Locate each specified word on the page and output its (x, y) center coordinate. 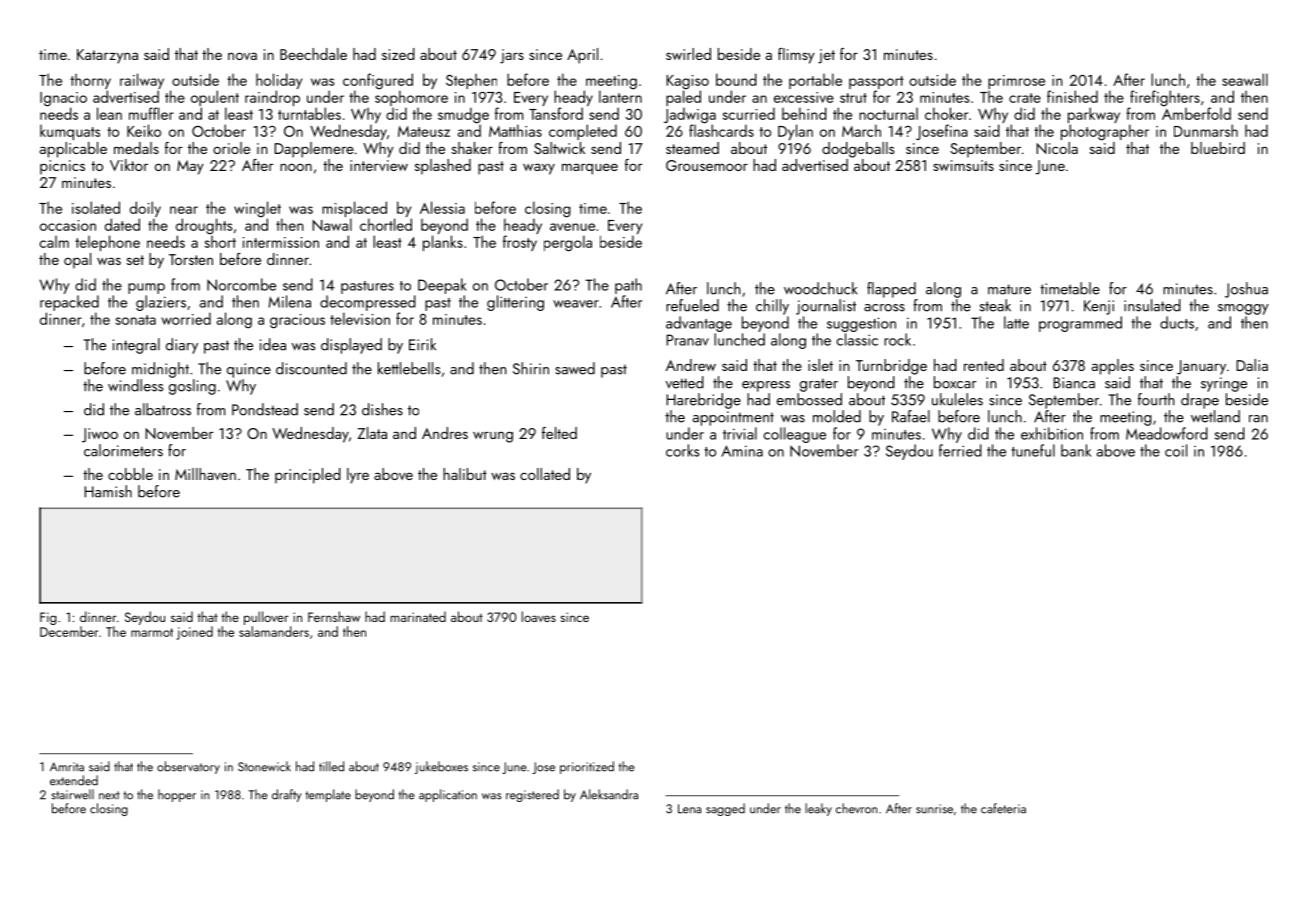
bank (1076, 450)
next (109, 795)
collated (545, 474)
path (628, 286)
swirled (688, 54)
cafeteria (1003, 808)
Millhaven (205, 474)
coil (1176, 450)
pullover (266, 618)
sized (398, 54)
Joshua (1246, 290)
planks (443, 243)
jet (826, 56)
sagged (725, 809)
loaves (539, 616)
